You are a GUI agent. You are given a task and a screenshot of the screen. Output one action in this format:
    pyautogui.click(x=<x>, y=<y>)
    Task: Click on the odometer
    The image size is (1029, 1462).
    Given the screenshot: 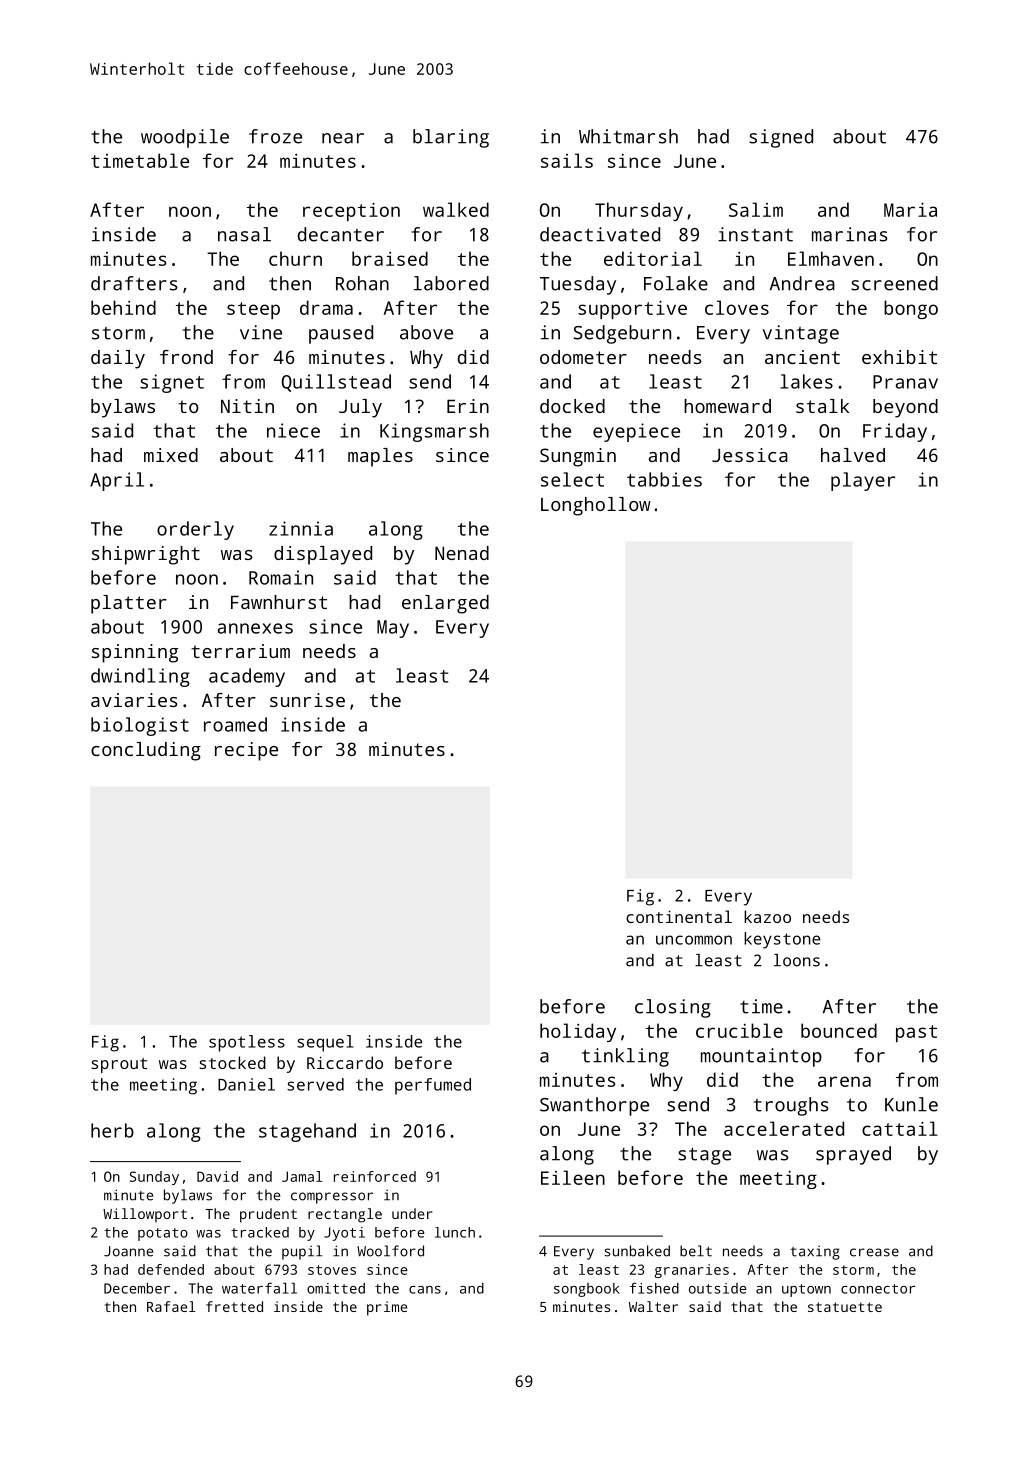 What is the action you would take?
    pyautogui.click(x=583, y=357)
